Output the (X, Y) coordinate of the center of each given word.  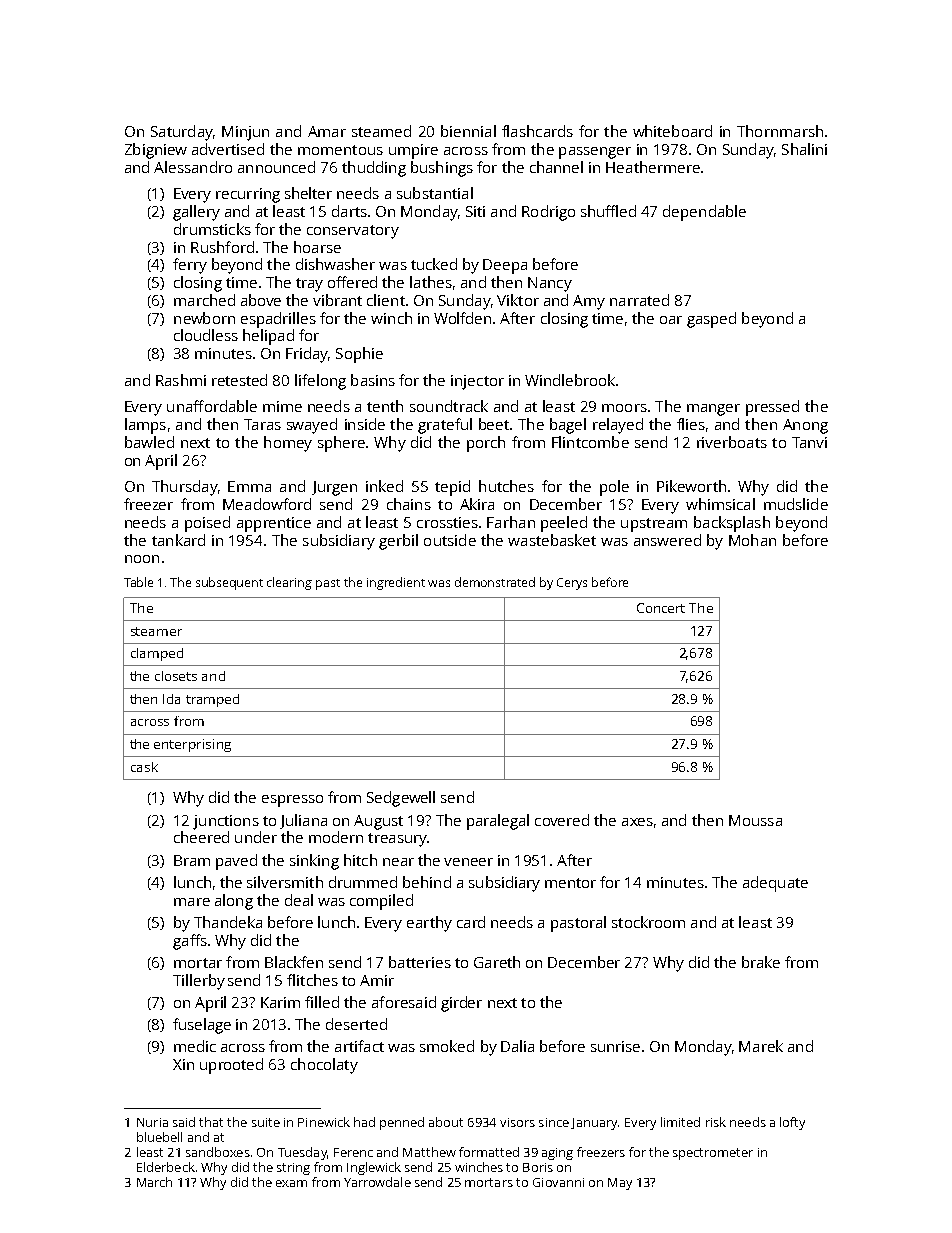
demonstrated (495, 582)
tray (309, 285)
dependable (704, 213)
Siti (475, 211)
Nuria (152, 1122)
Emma (249, 486)
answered (667, 540)
